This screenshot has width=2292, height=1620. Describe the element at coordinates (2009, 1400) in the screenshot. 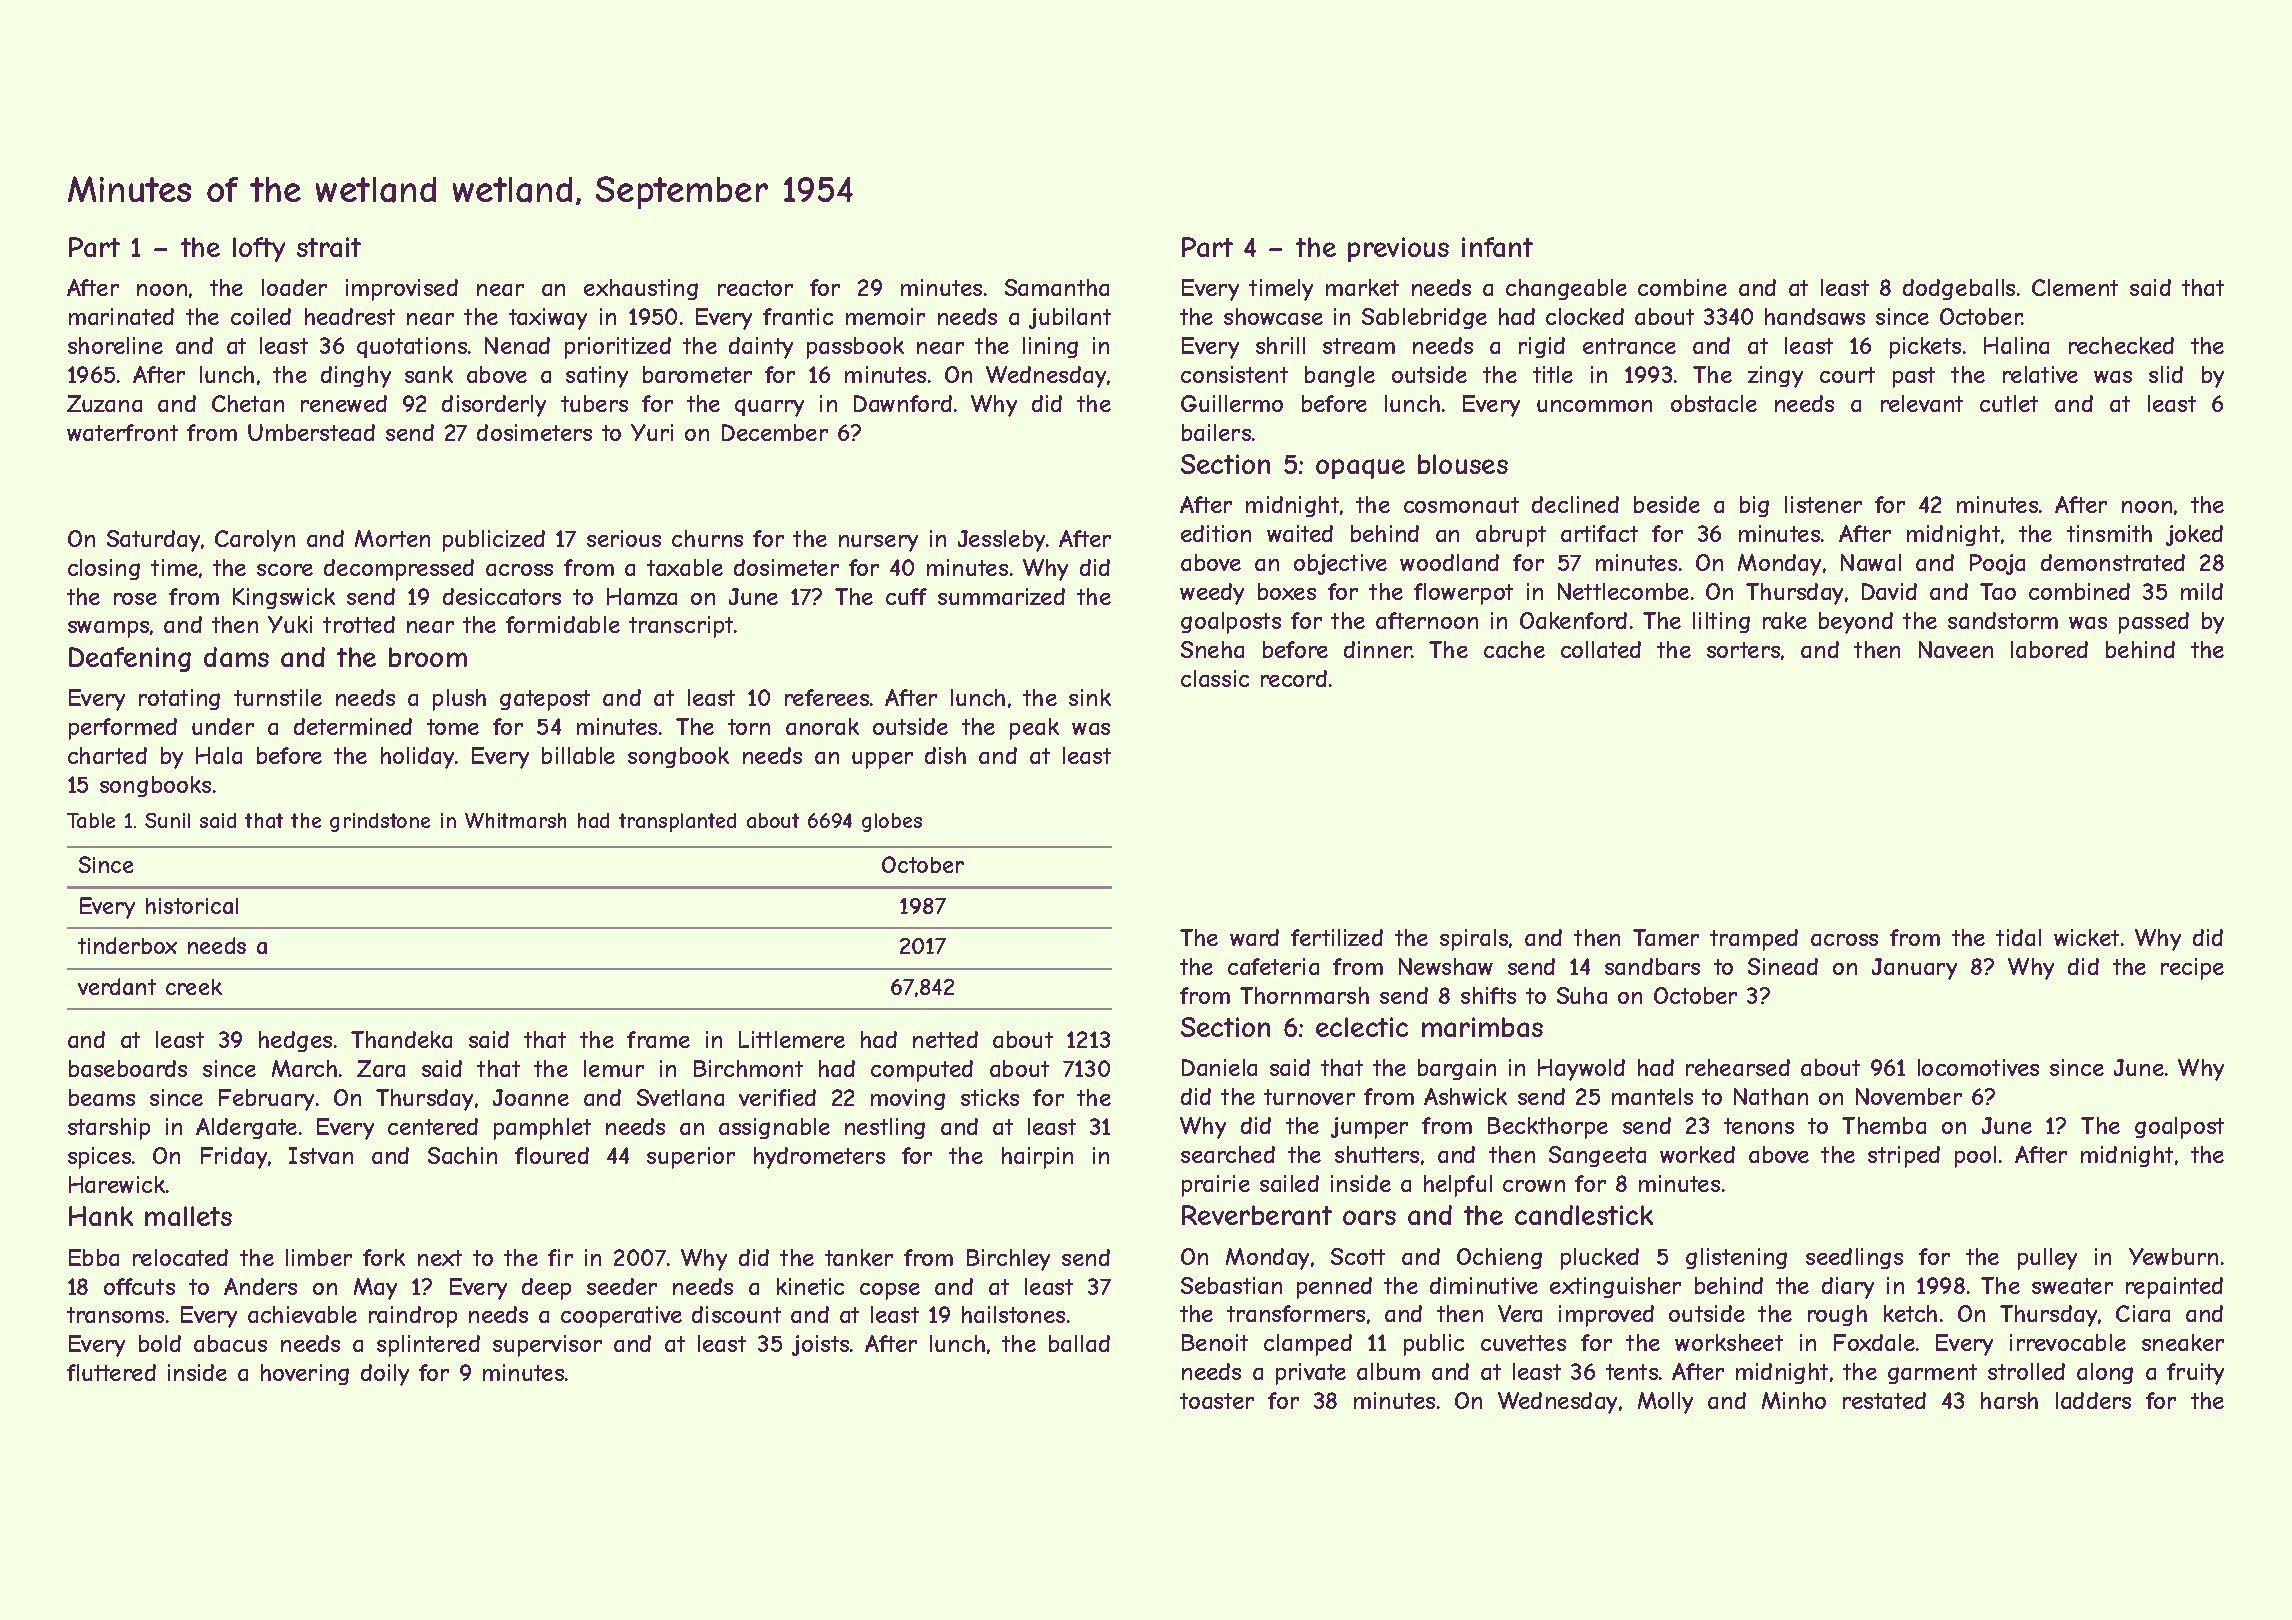

I see `harsh` at that location.
